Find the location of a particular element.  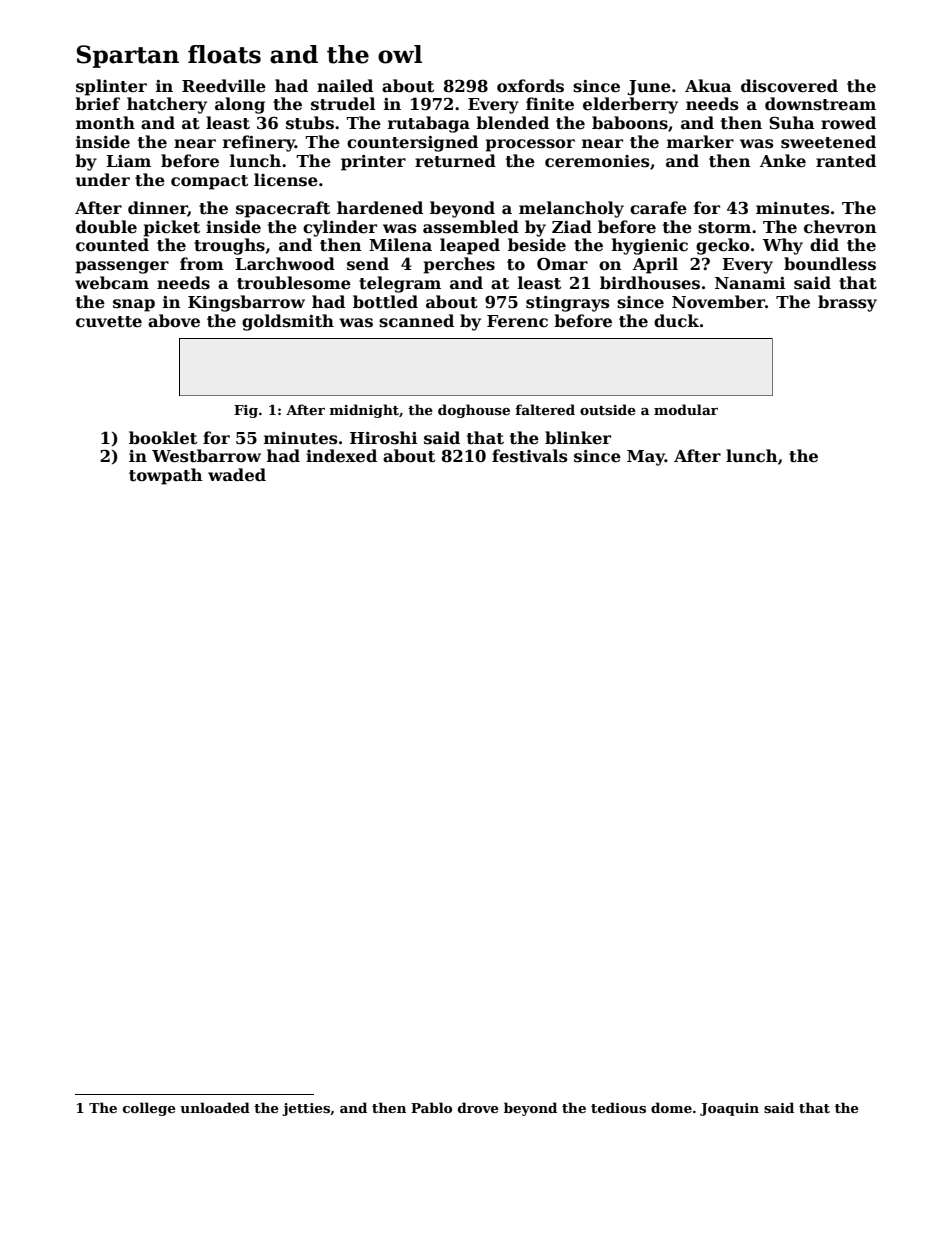

college is located at coordinates (149, 1109).
